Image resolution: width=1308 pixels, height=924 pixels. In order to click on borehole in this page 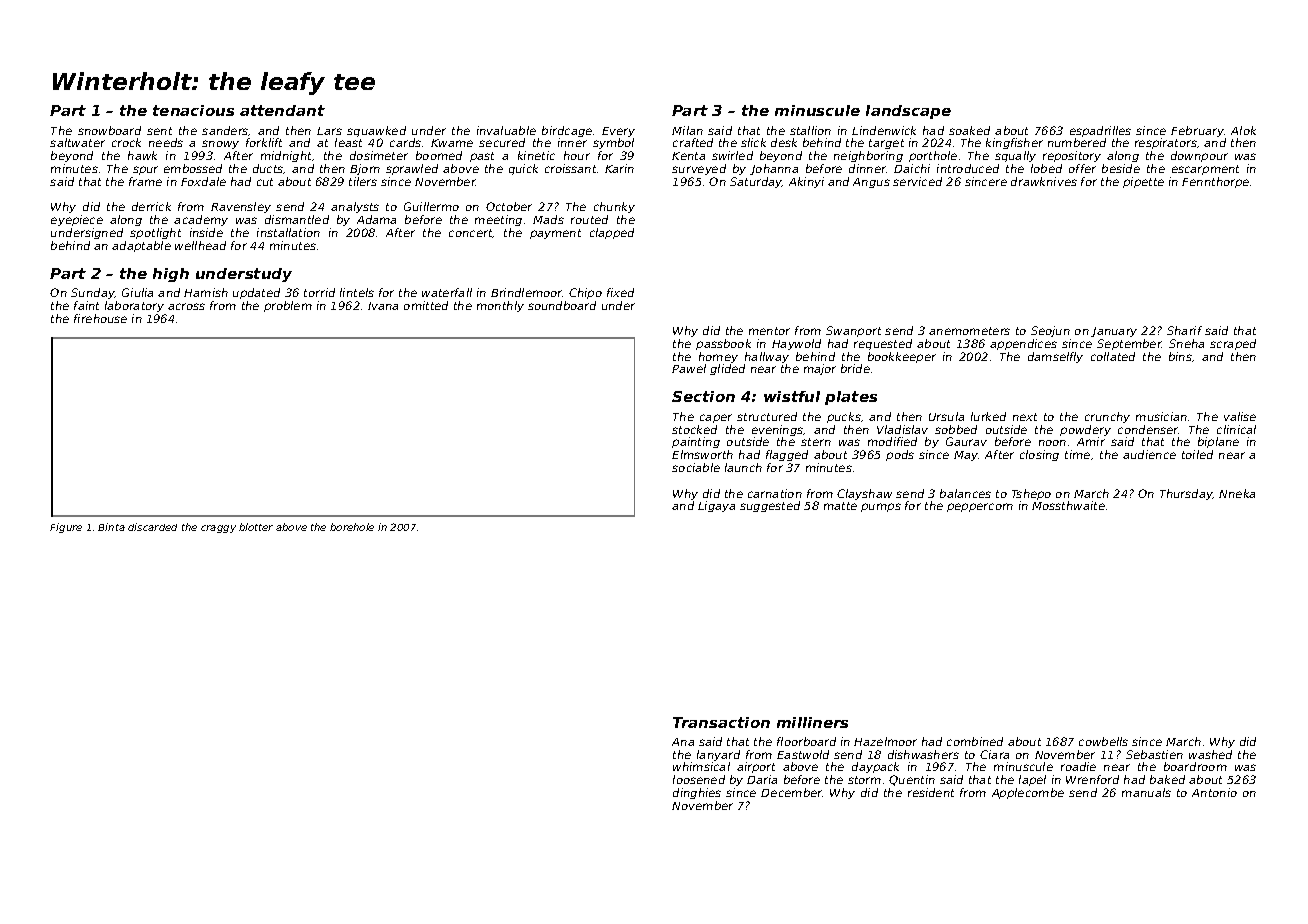, I will do `click(352, 527)`.
